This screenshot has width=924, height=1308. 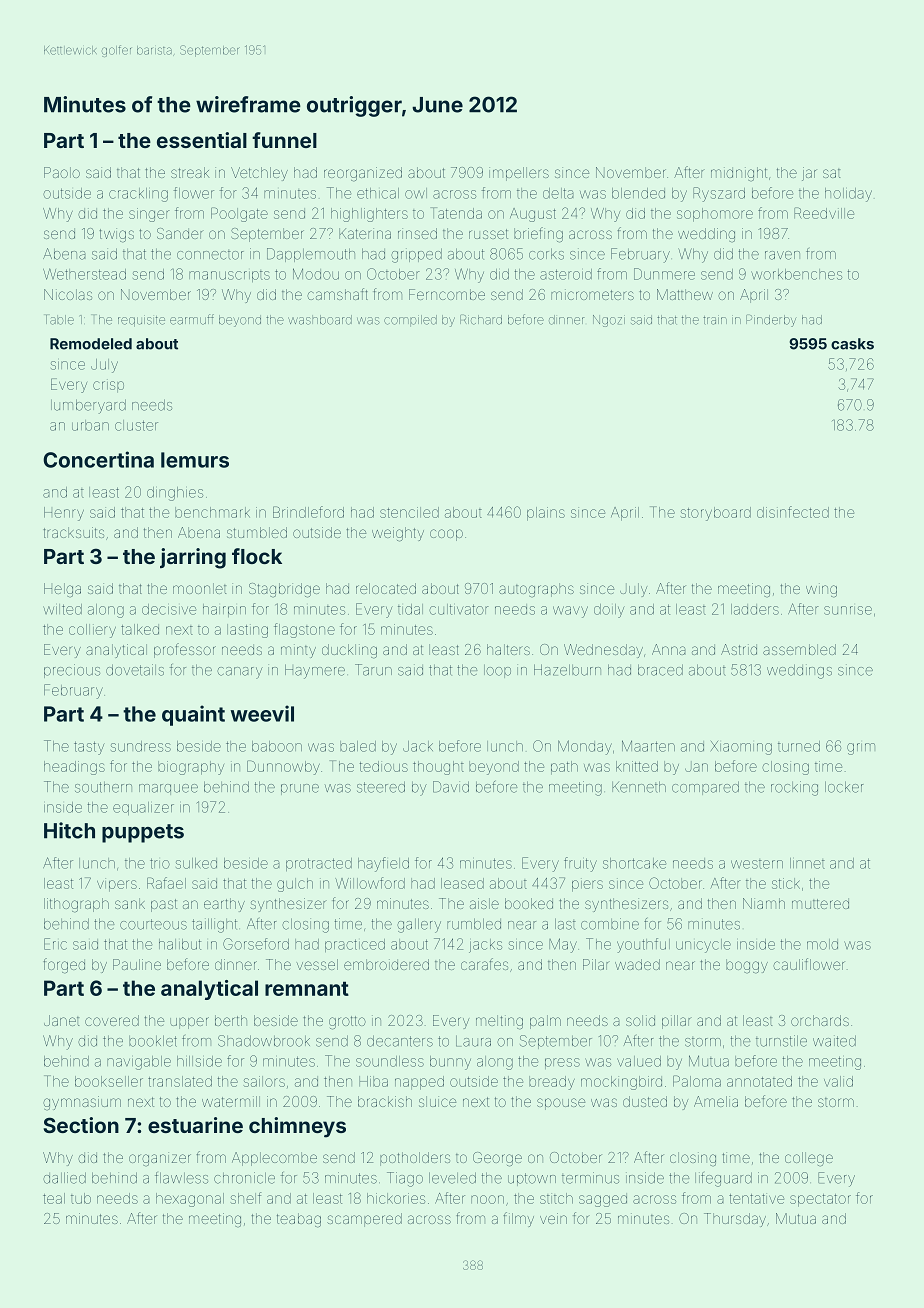 What do you see at coordinates (852, 344) in the screenshot?
I see `casks` at bounding box center [852, 344].
